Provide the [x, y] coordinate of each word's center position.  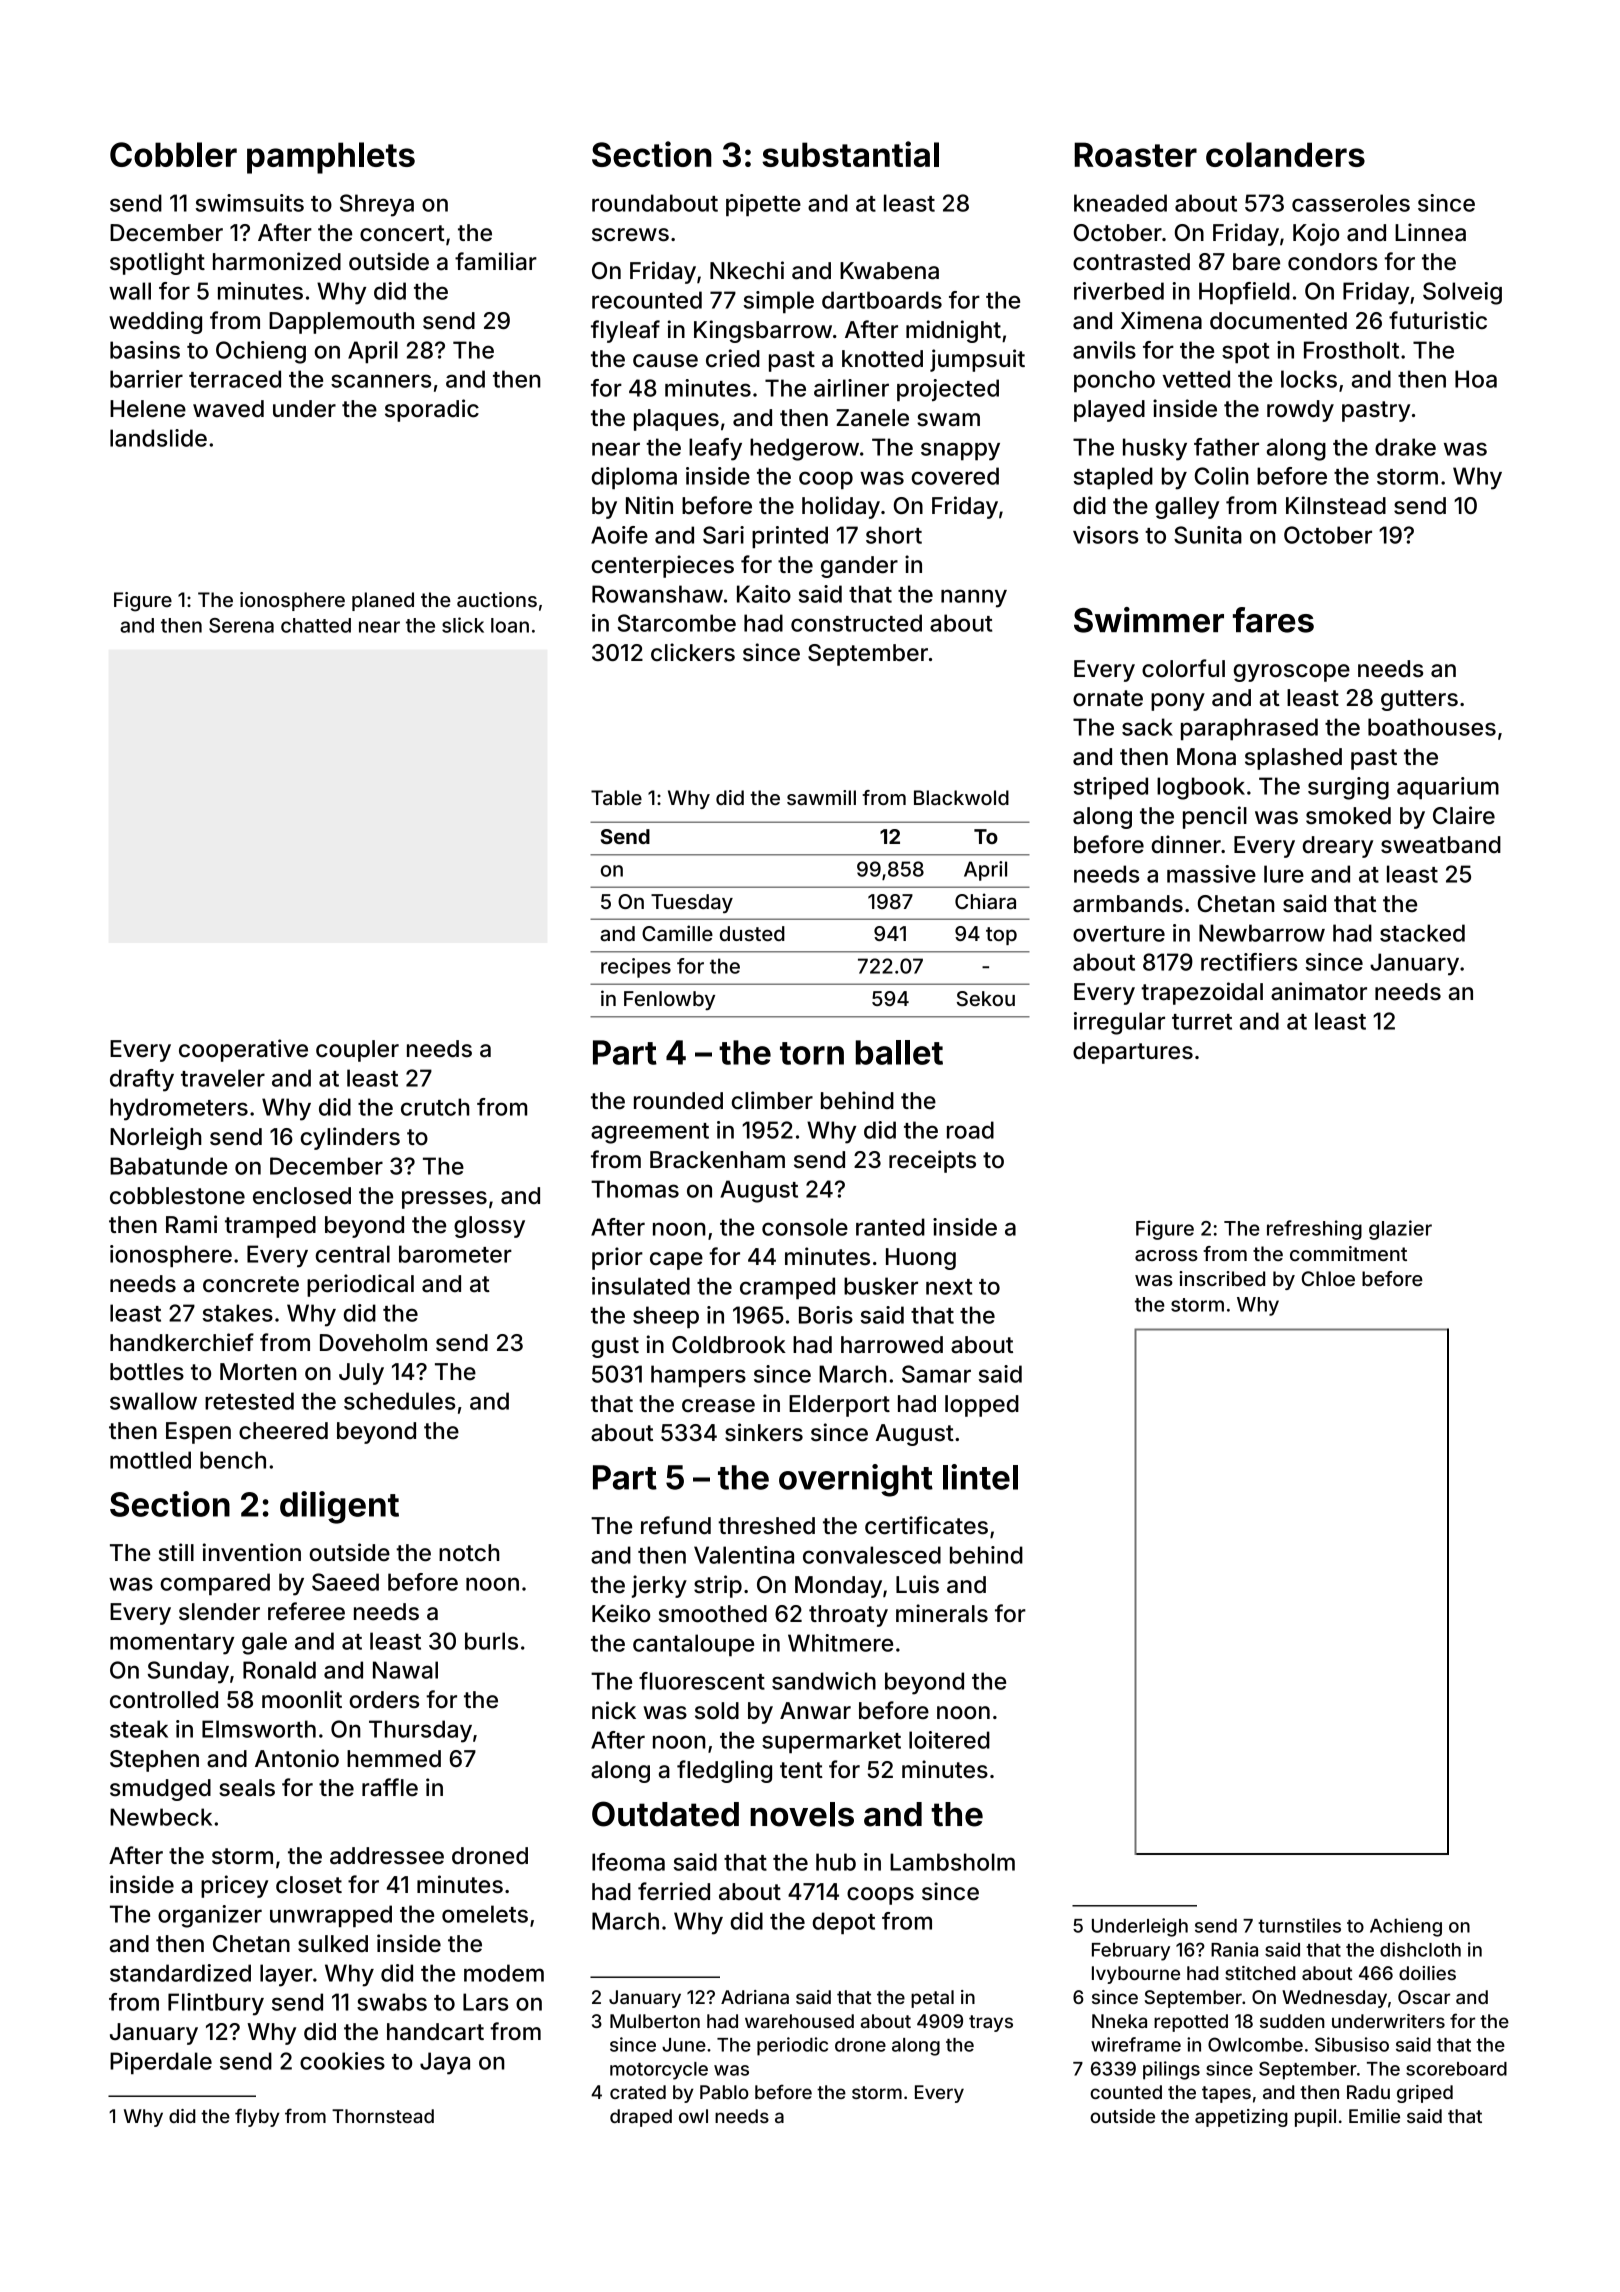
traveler [223, 1078]
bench [233, 1460]
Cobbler [173, 154]
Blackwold [961, 797]
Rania [1234, 1949]
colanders [1285, 154]
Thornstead [383, 2116]
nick [614, 1710]
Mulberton [655, 2021]
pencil [1215, 817]
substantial [850, 154]
